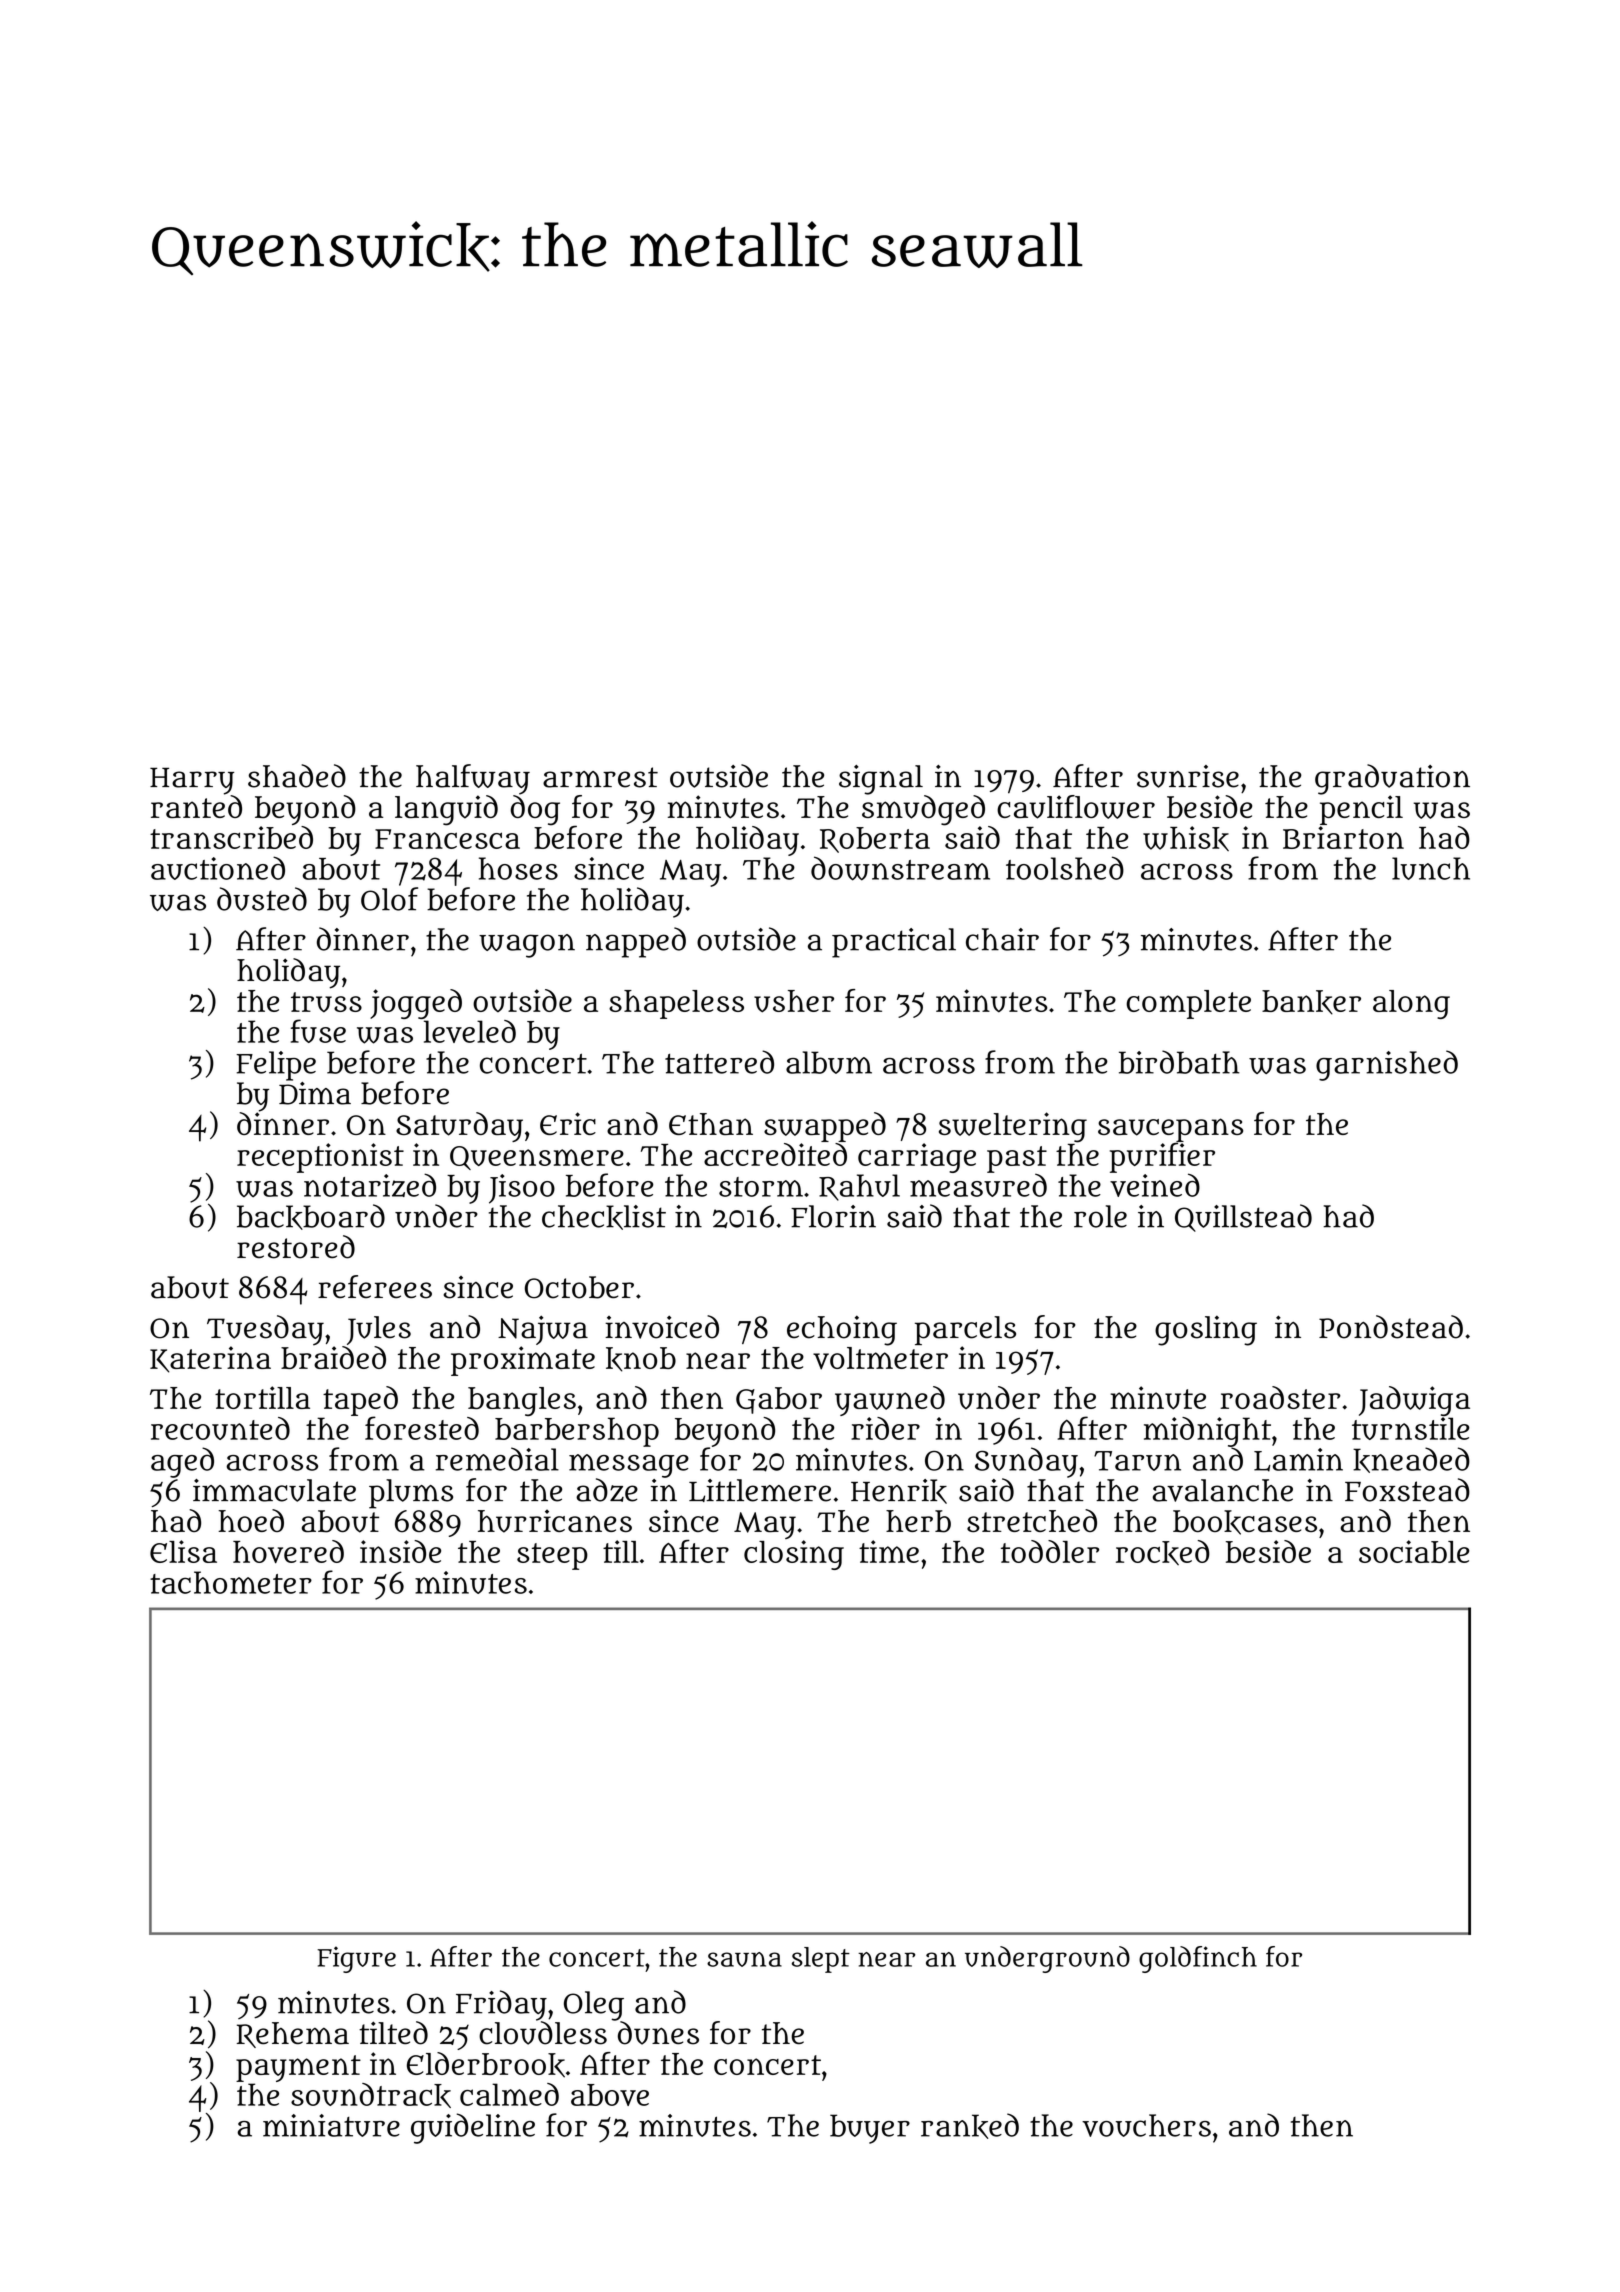 The width and height of the image is (1620, 2292). Describe the element at coordinates (1186, 838) in the image. I see `whisk` at that location.
